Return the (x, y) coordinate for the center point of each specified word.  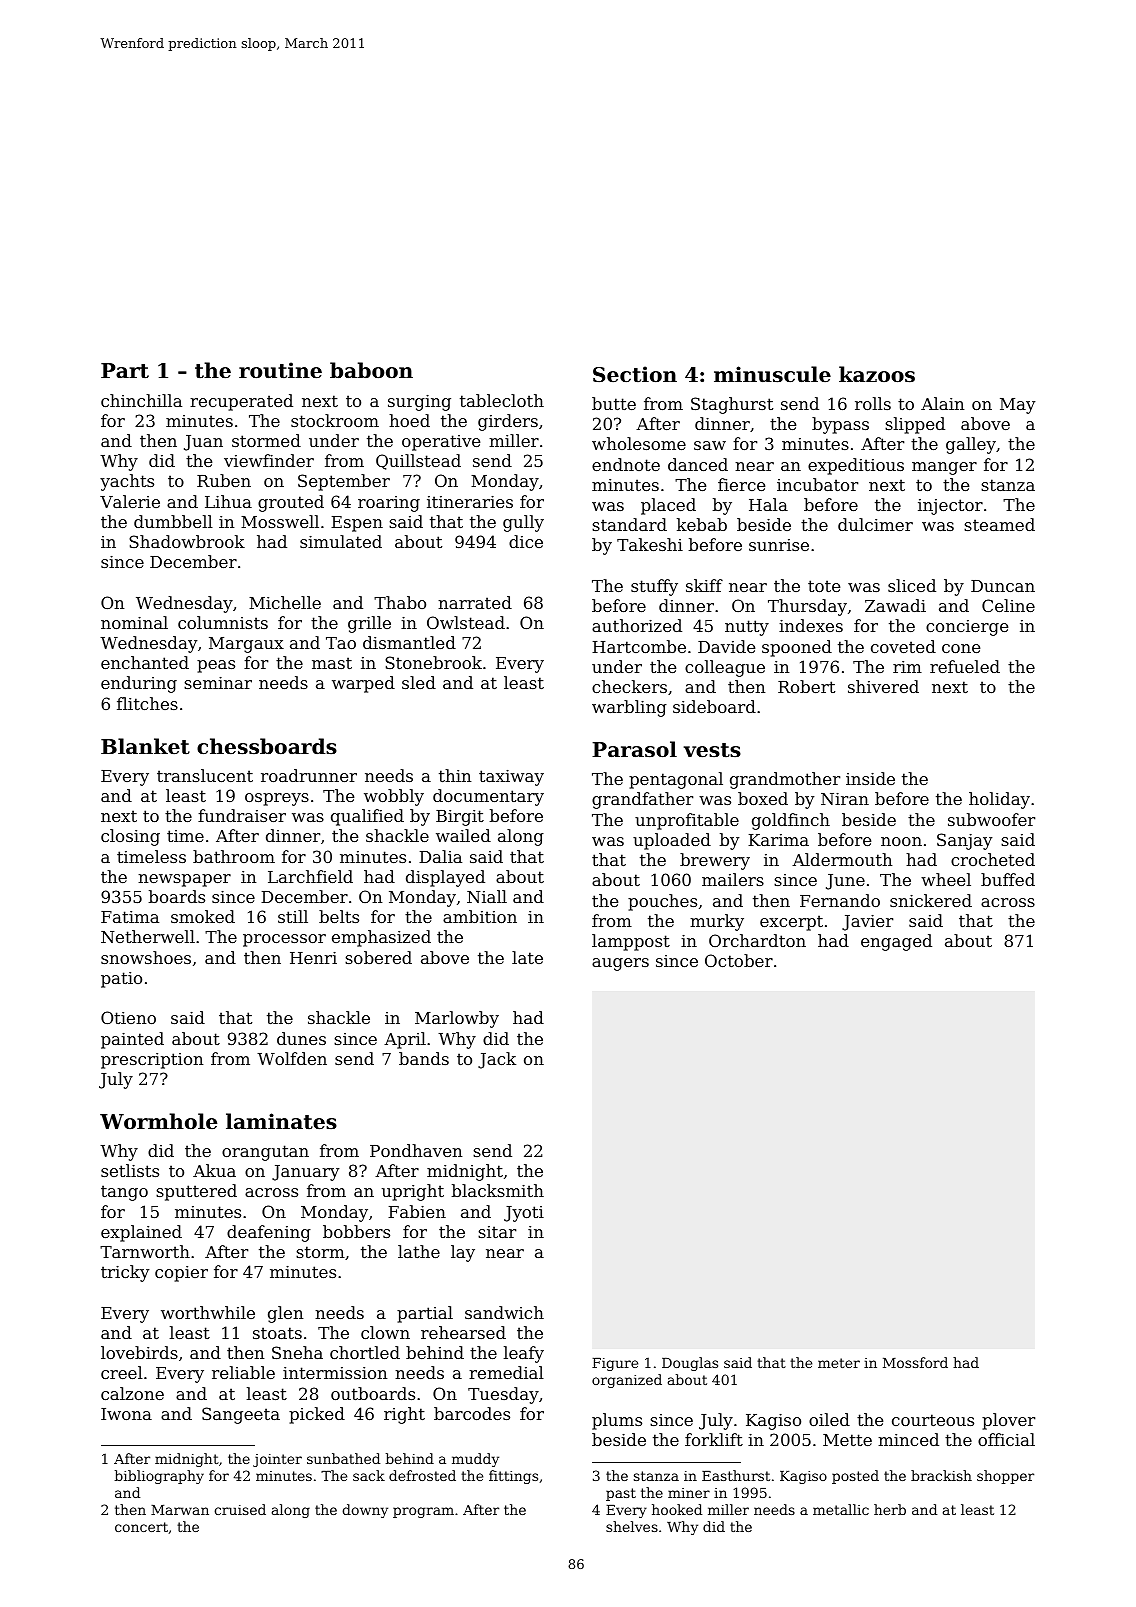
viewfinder (269, 460)
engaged (896, 942)
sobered (378, 957)
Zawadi (895, 605)
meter (839, 1363)
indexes (811, 625)
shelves (632, 1526)
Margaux (246, 645)
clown (385, 1332)
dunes (301, 1038)
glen (285, 1314)
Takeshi (650, 544)
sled (419, 682)
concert (141, 1527)
